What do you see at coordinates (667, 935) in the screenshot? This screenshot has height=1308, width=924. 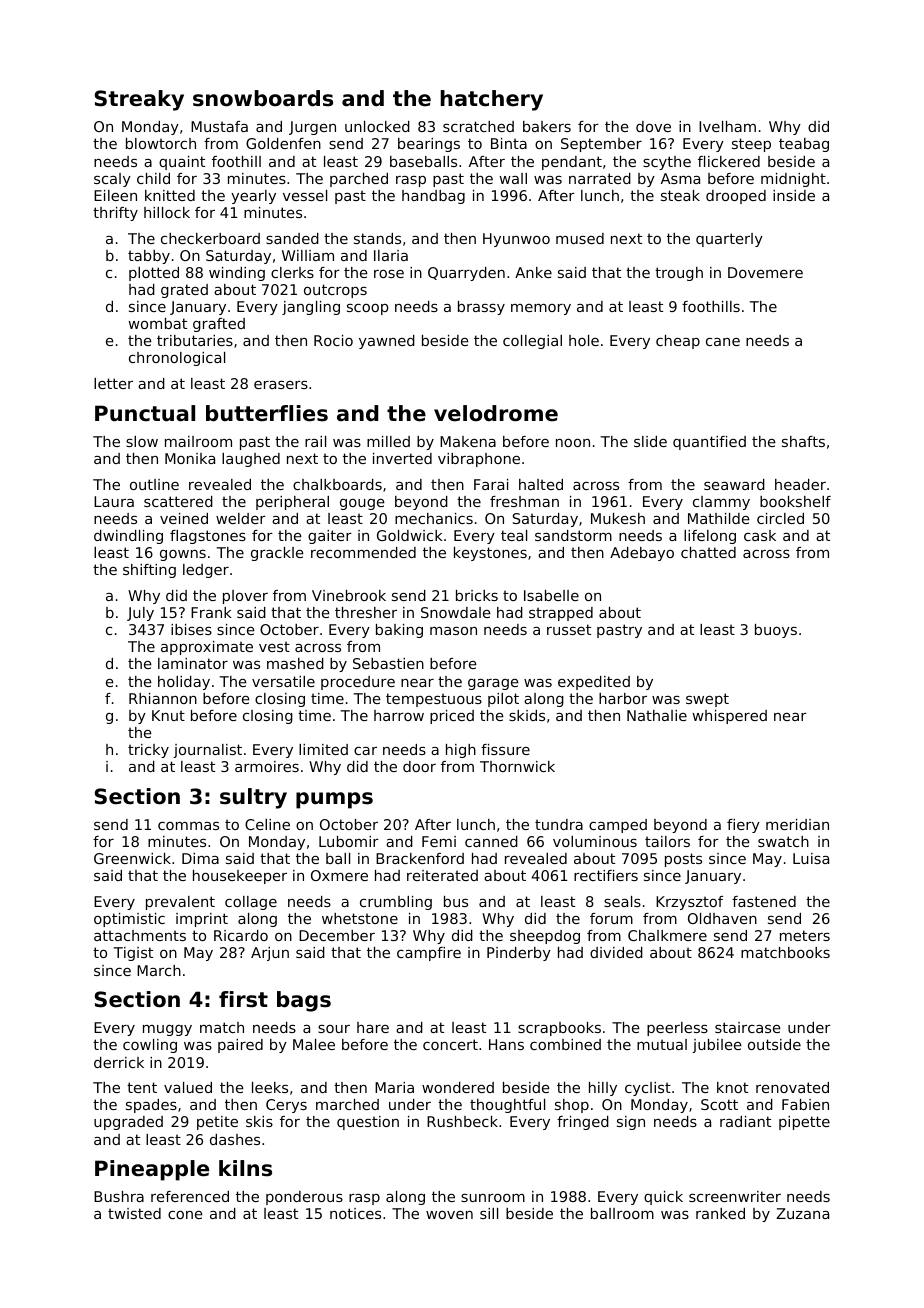 I see `Chalkmere` at bounding box center [667, 935].
